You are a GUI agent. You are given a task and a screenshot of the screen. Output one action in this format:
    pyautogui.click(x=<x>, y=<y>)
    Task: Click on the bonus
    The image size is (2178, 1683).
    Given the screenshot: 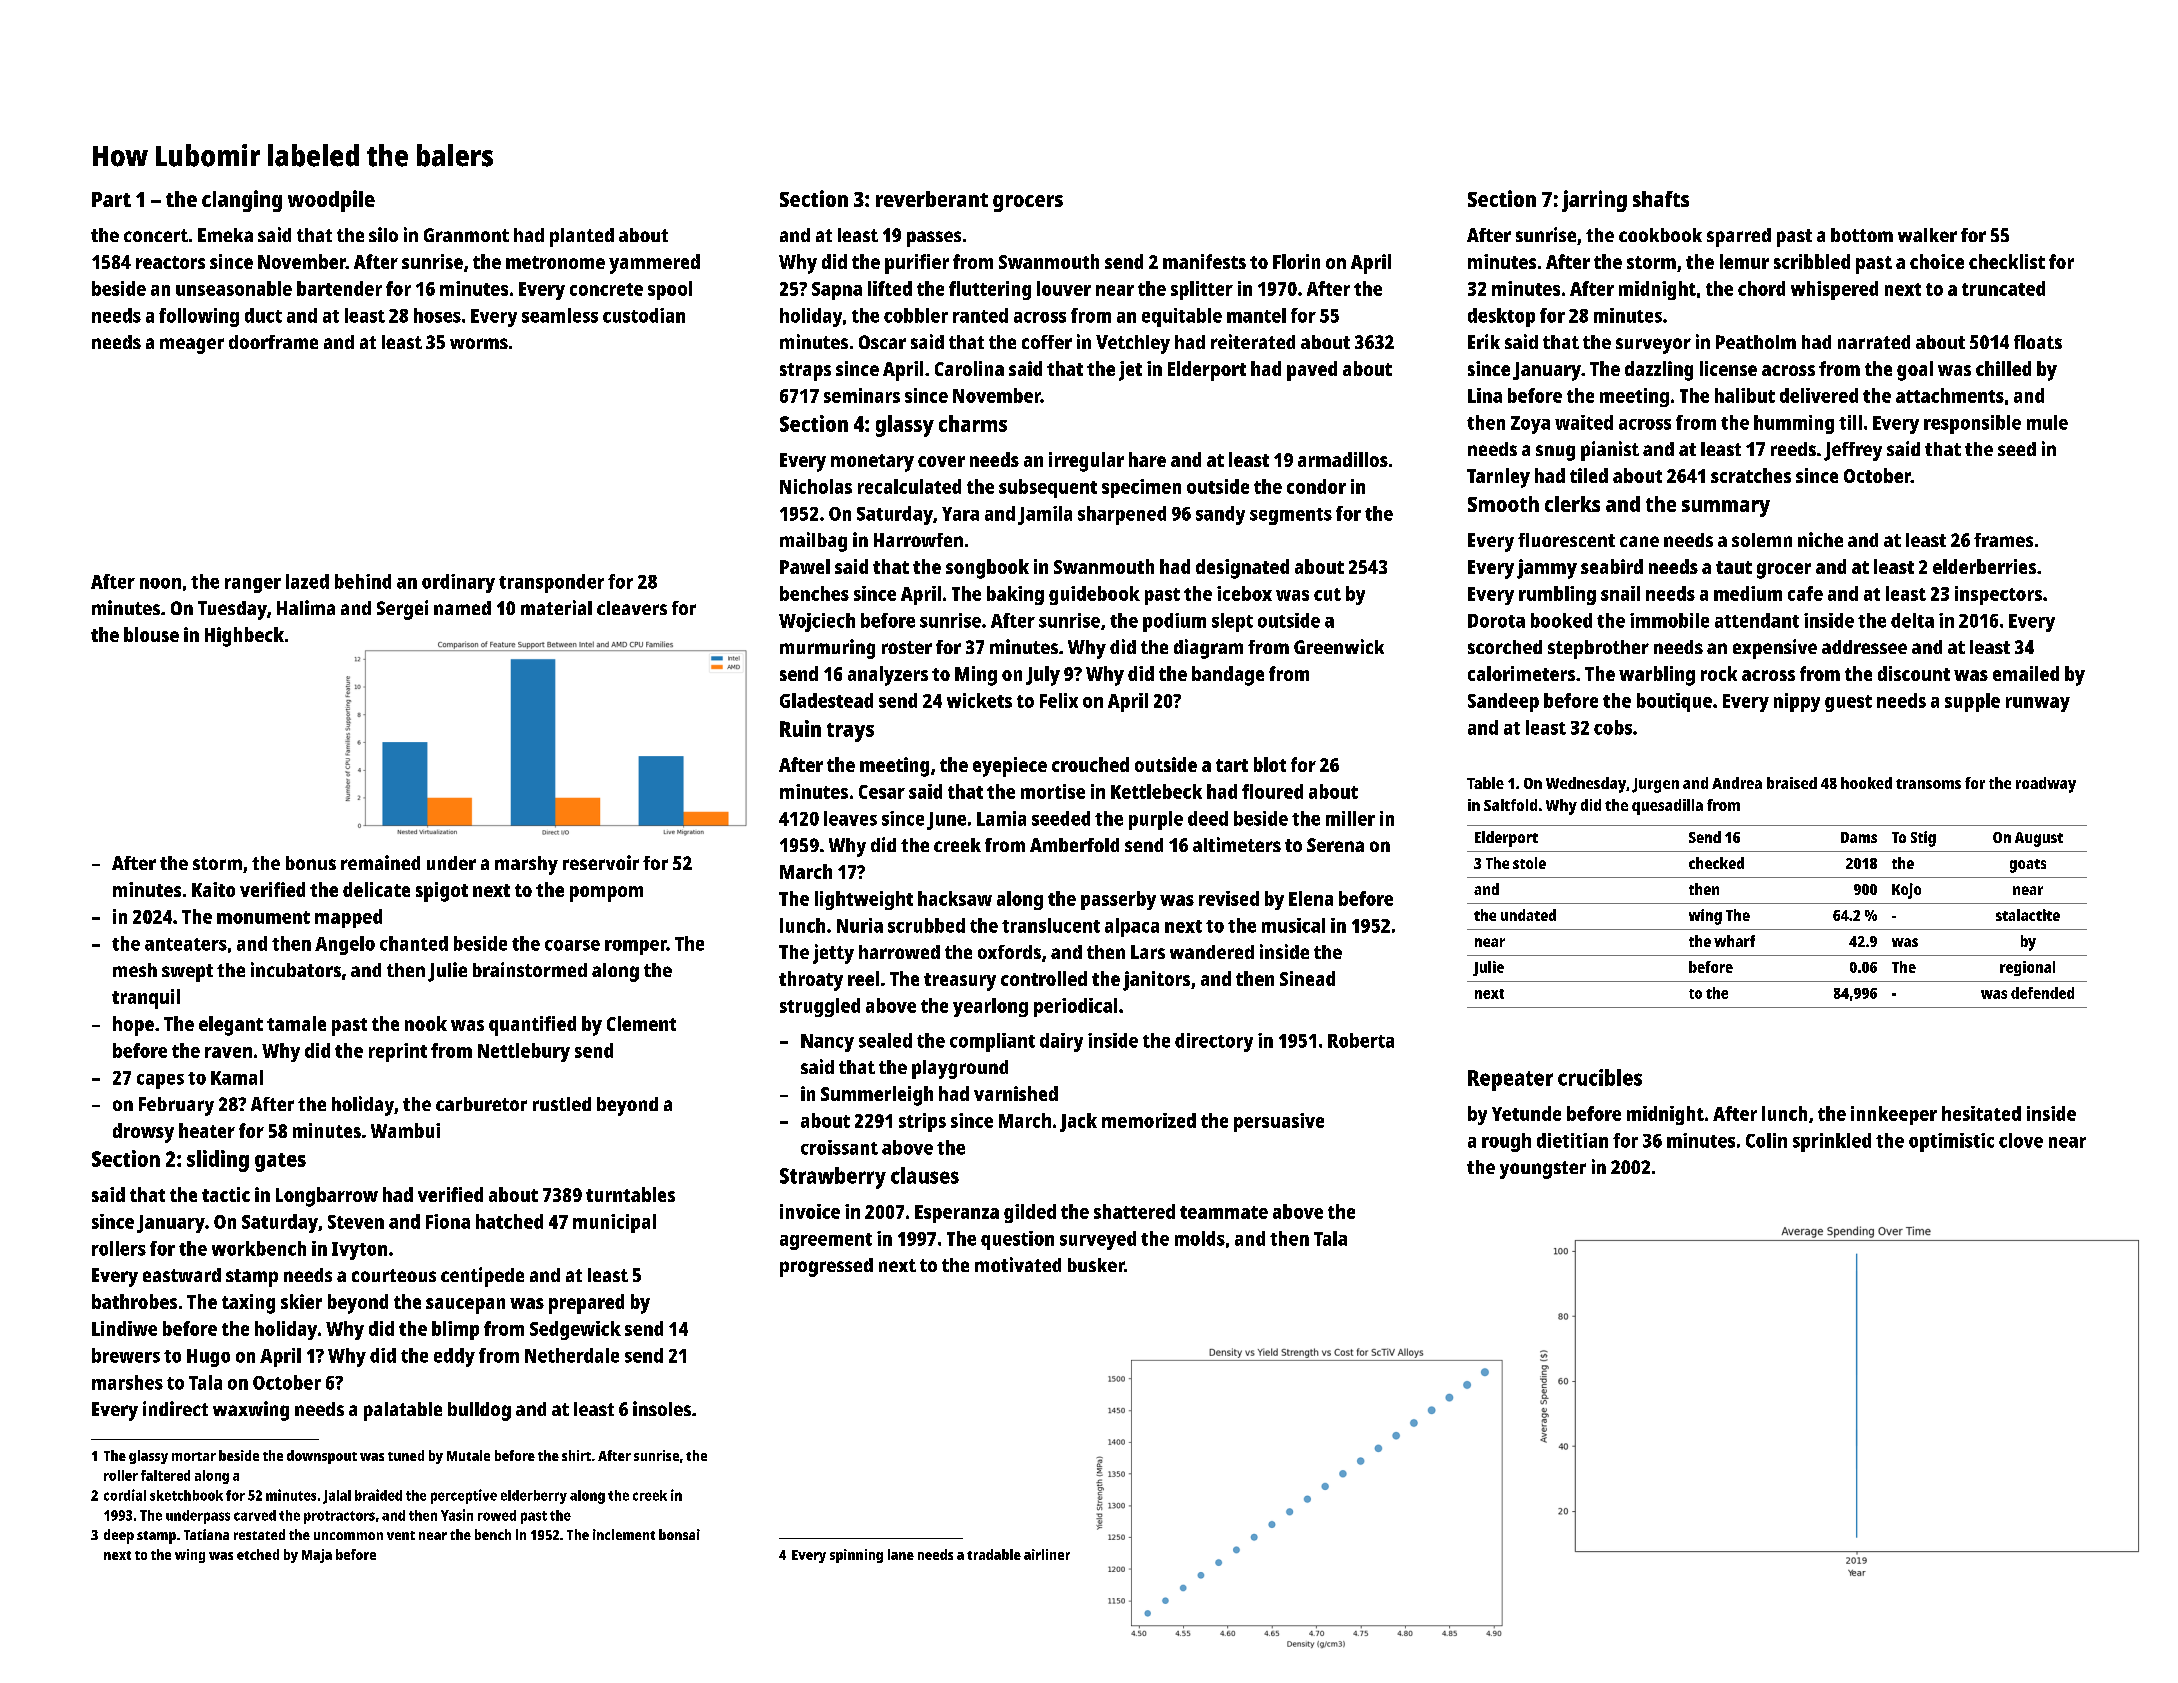 What is the action you would take?
    pyautogui.click(x=311, y=863)
